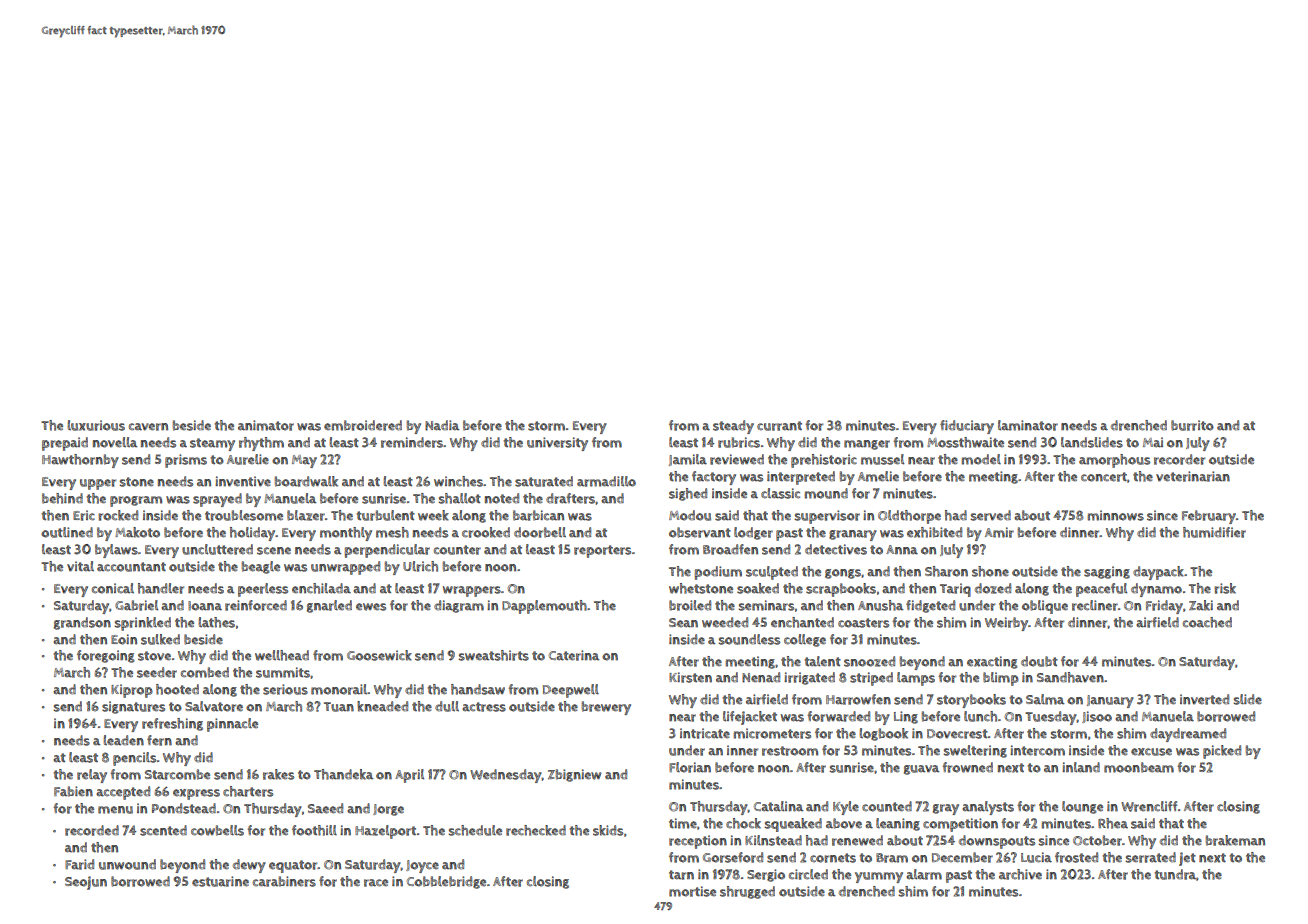  I want to click on laminator, so click(1028, 425).
